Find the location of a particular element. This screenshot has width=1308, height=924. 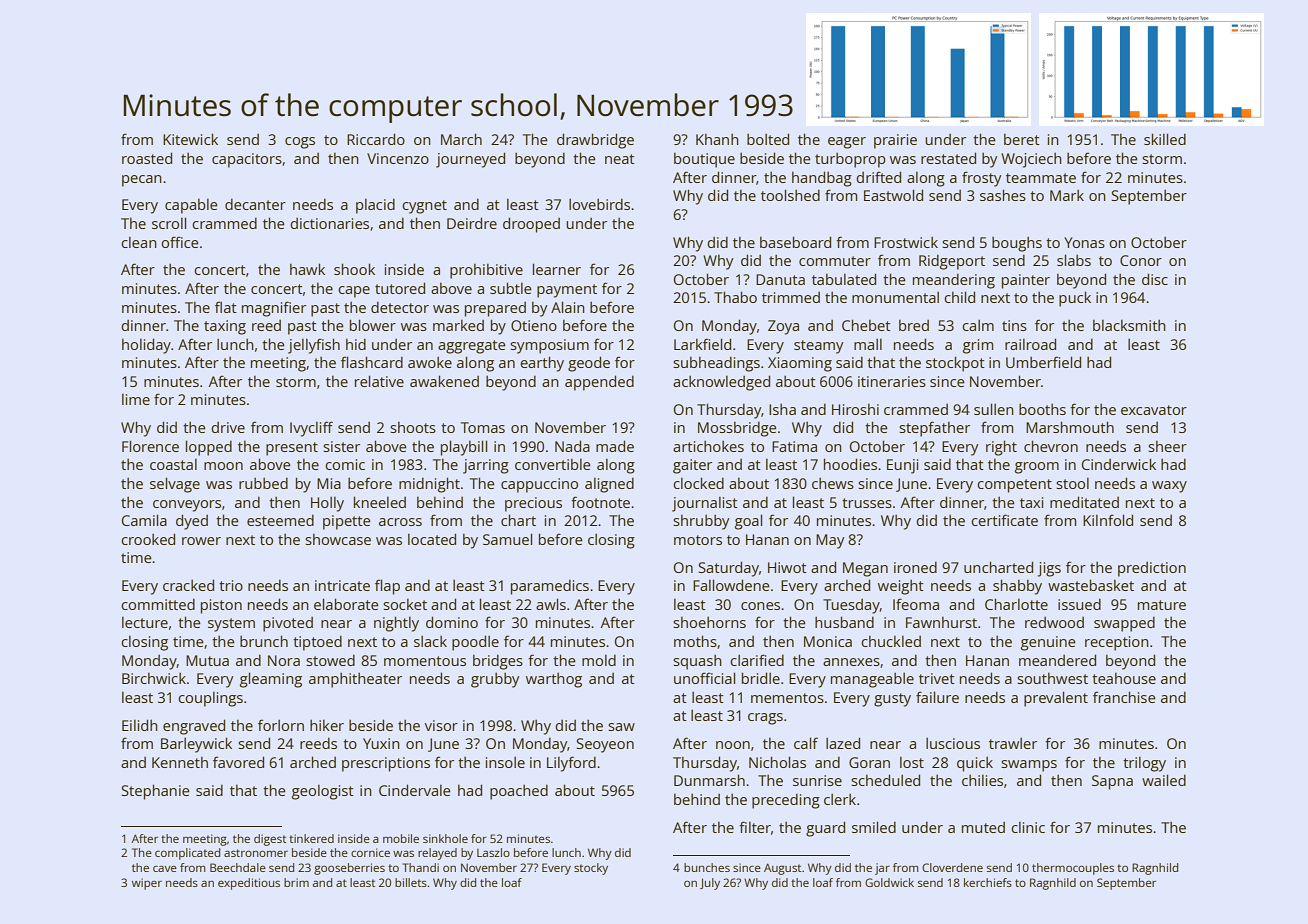

skilled is located at coordinates (1165, 139).
